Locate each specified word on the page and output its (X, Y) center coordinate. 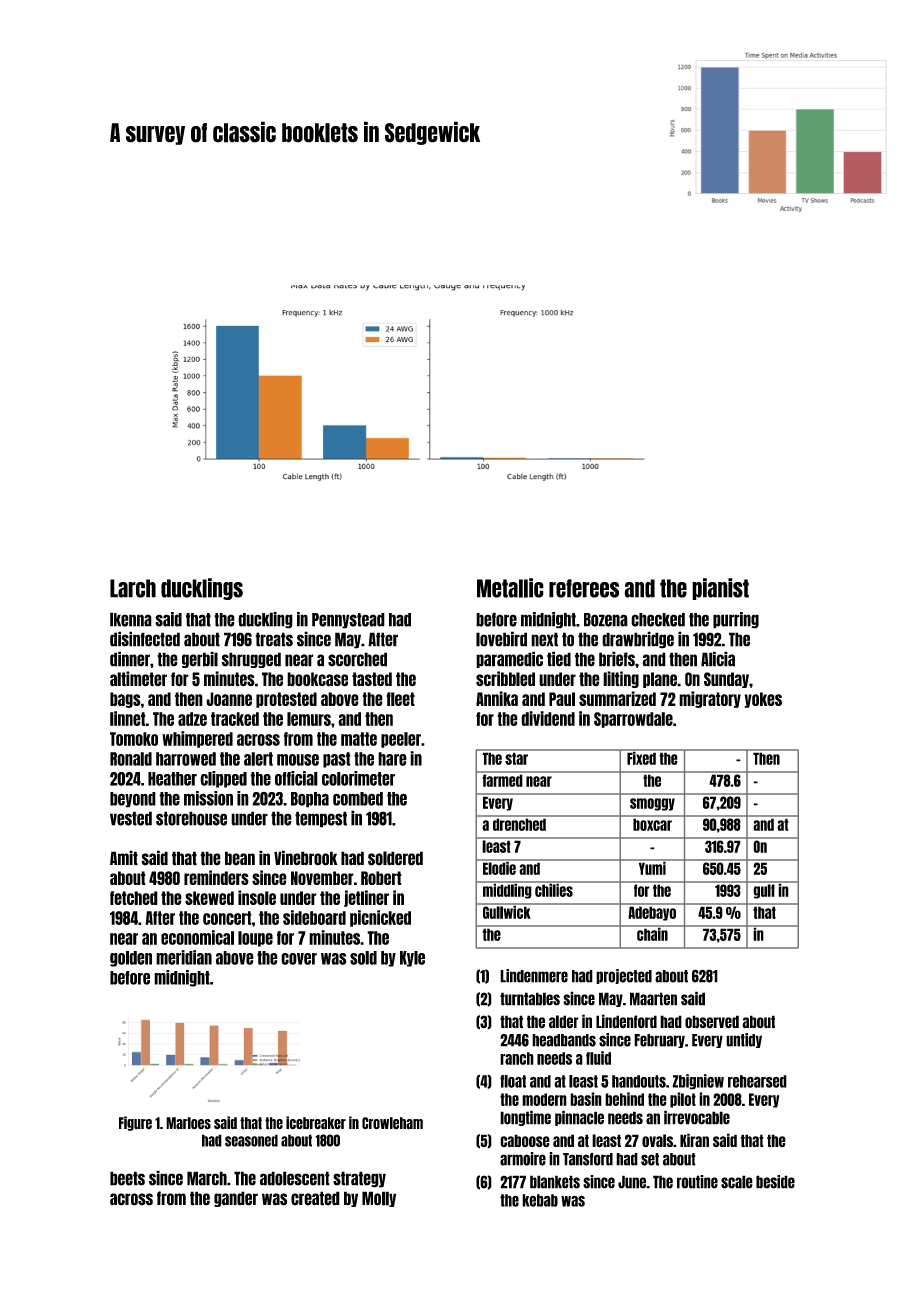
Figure (135, 1123)
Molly (379, 1199)
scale (737, 1182)
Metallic (510, 588)
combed (358, 799)
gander (236, 1199)
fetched (134, 898)
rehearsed (757, 1081)
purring (736, 620)
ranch (517, 1058)
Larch (133, 588)
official (296, 778)
